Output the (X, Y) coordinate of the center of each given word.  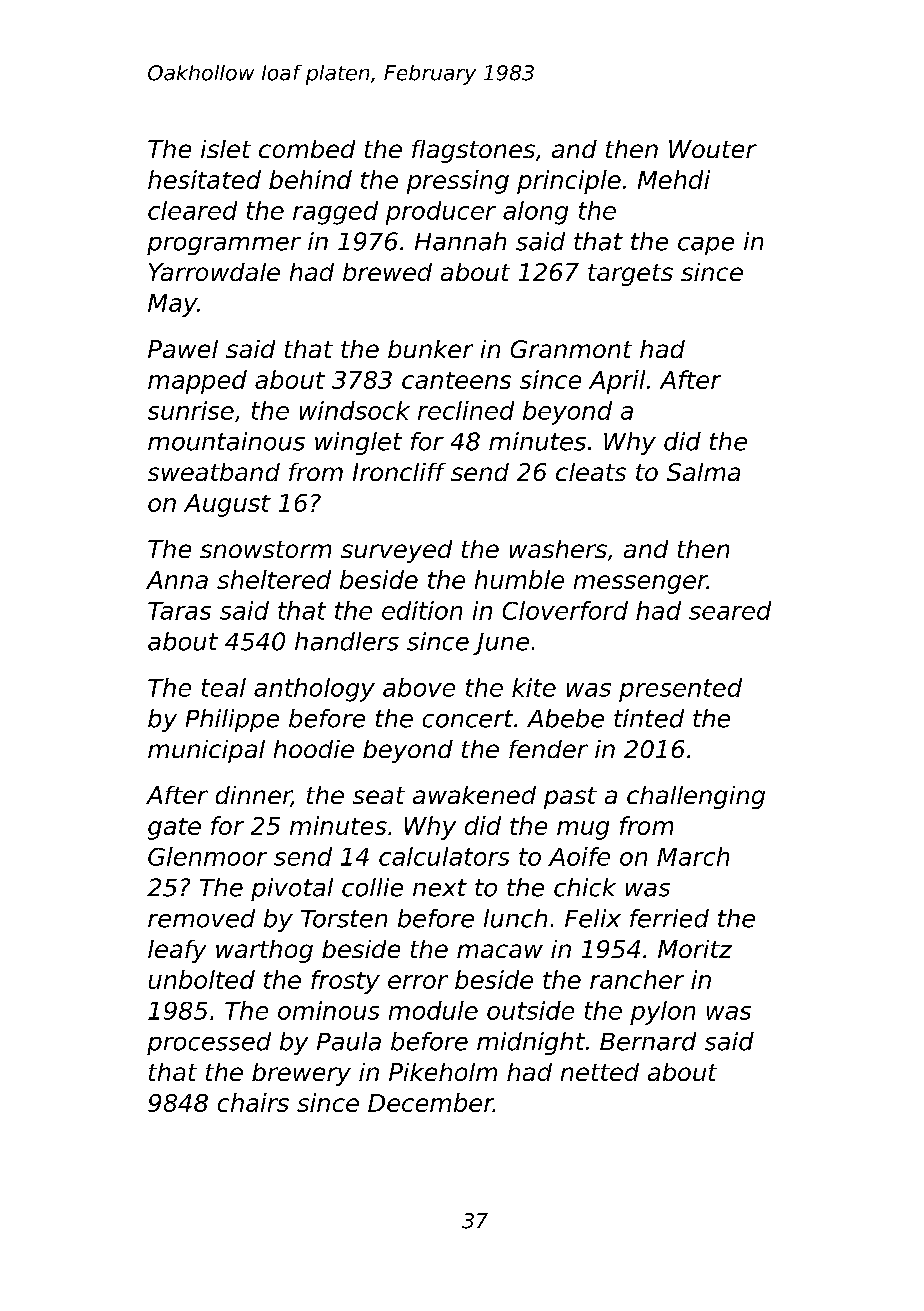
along (535, 213)
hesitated (204, 179)
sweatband (214, 472)
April (617, 382)
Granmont (571, 349)
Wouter (713, 149)
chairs (253, 1102)
